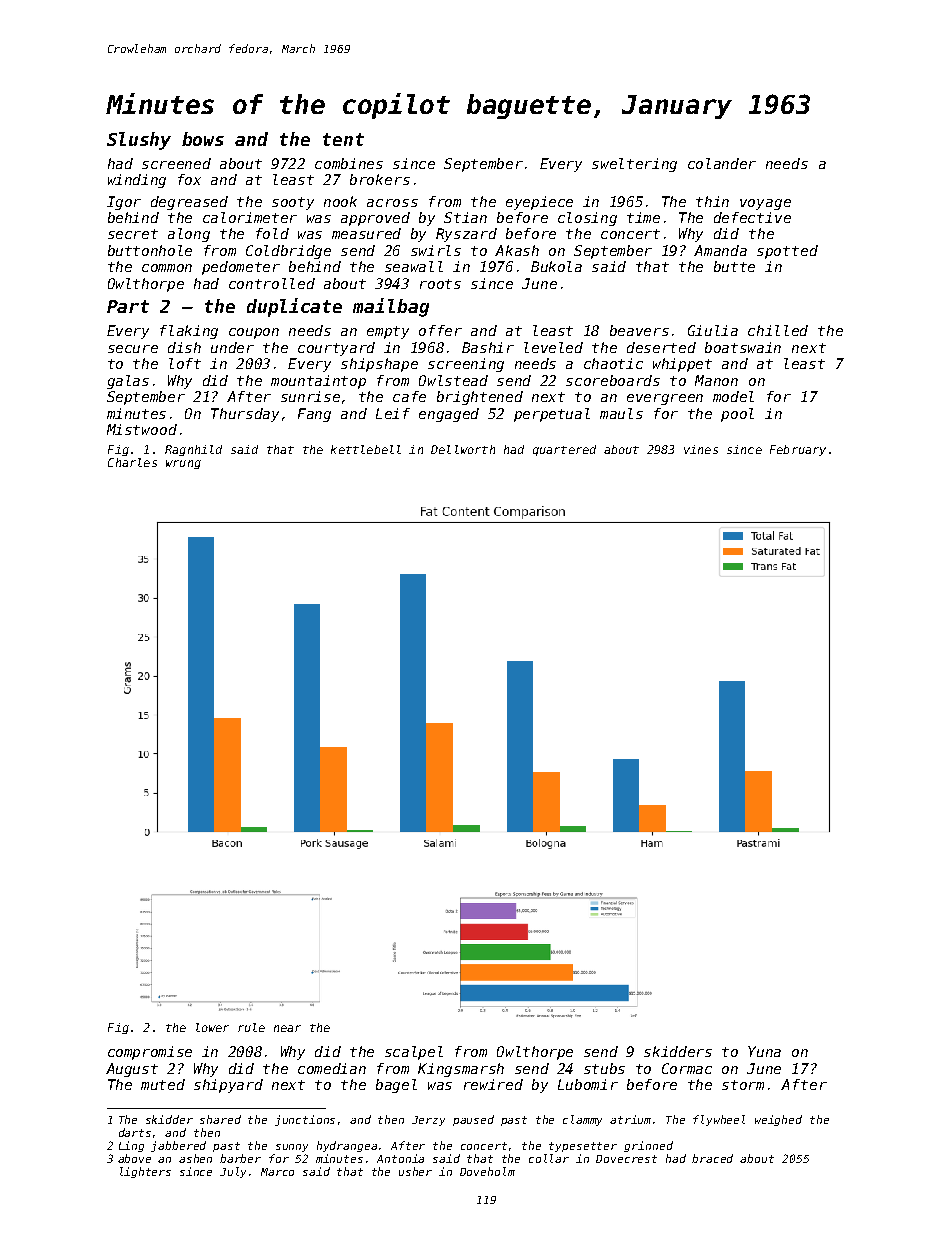 The width and height of the screenshot is (952, 1233). Describe the element at coordinates (415, 1171) in the screenshot. I see `usher` at that location.
